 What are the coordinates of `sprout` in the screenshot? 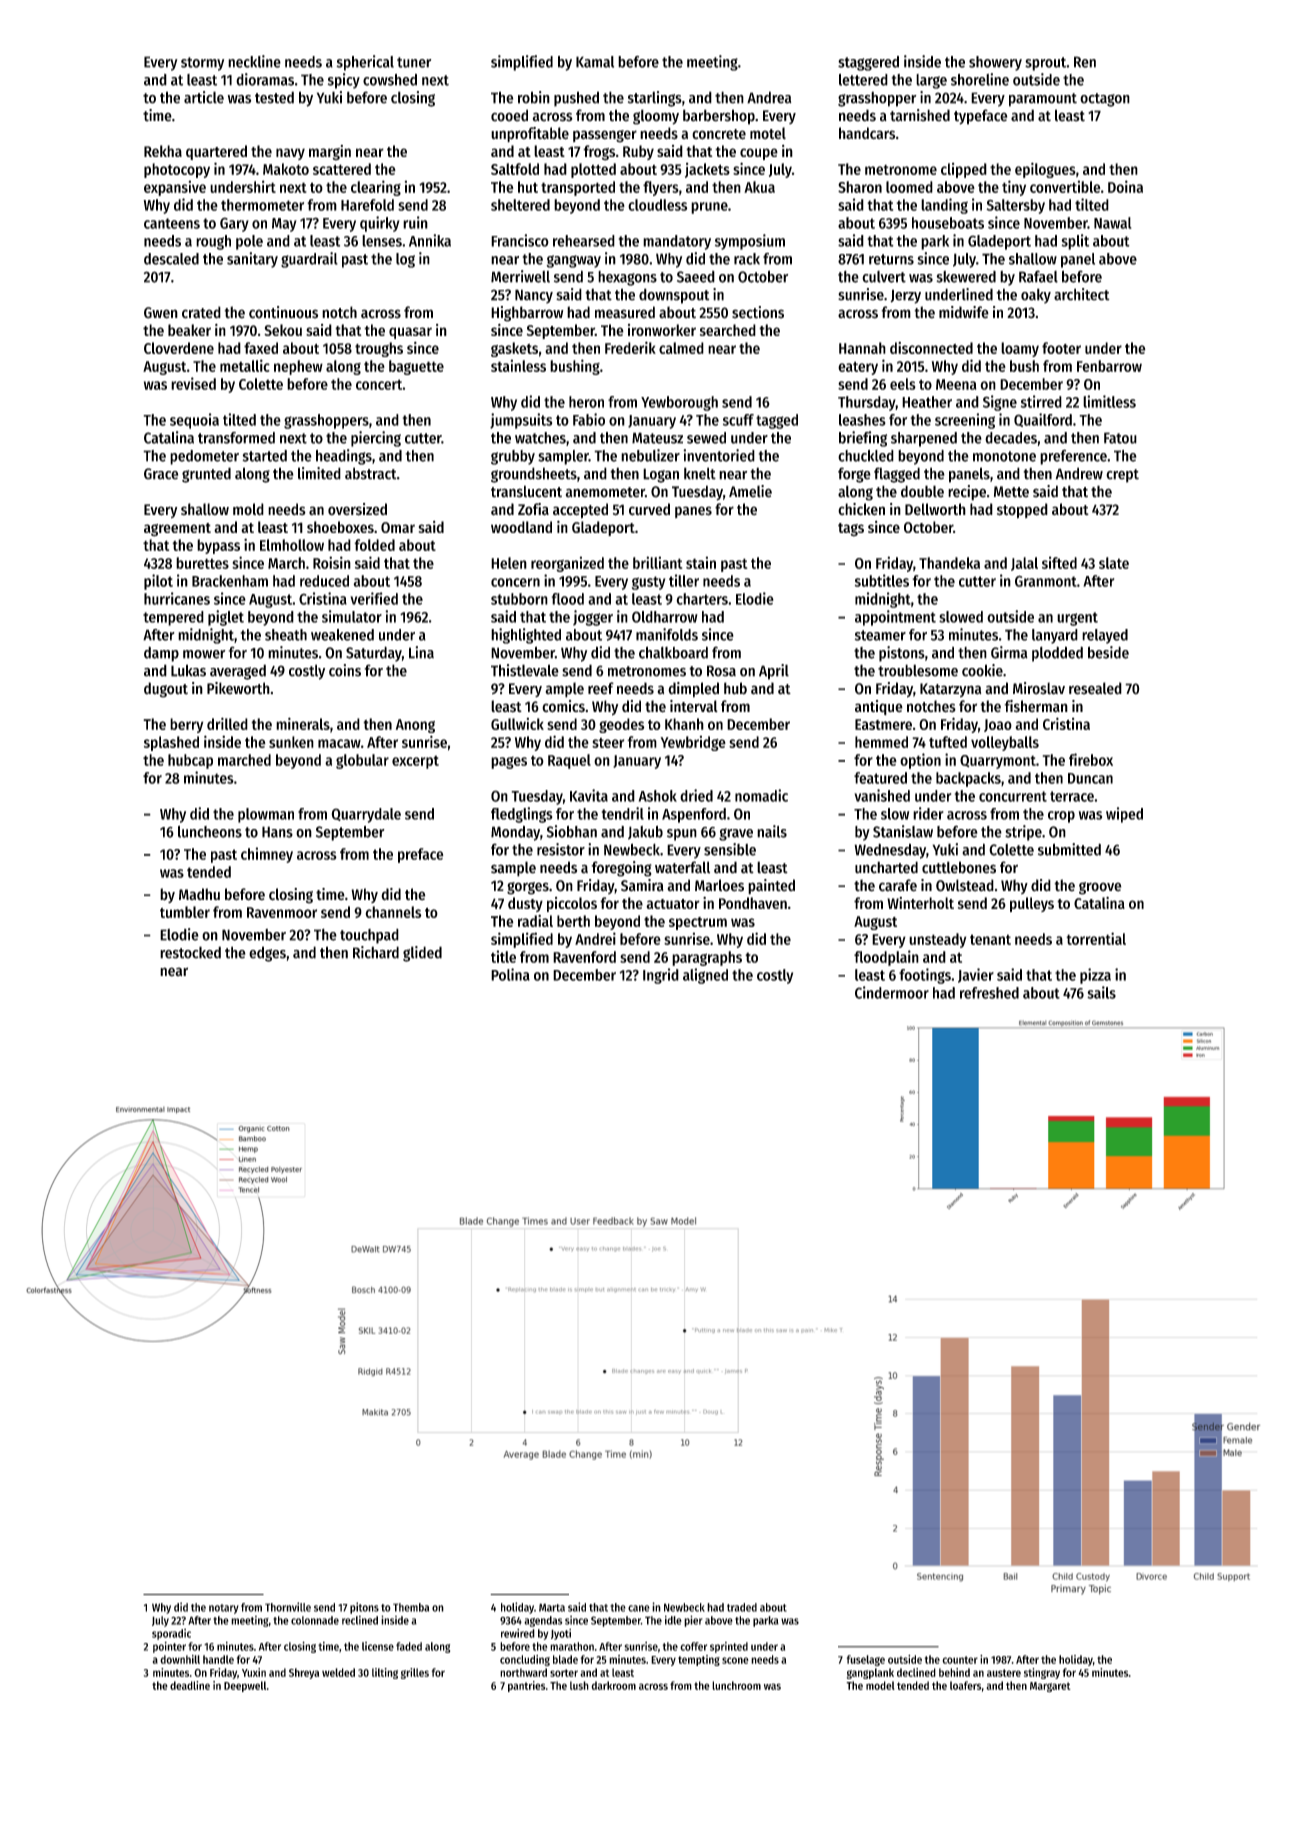 It's located at (1045, 64).
